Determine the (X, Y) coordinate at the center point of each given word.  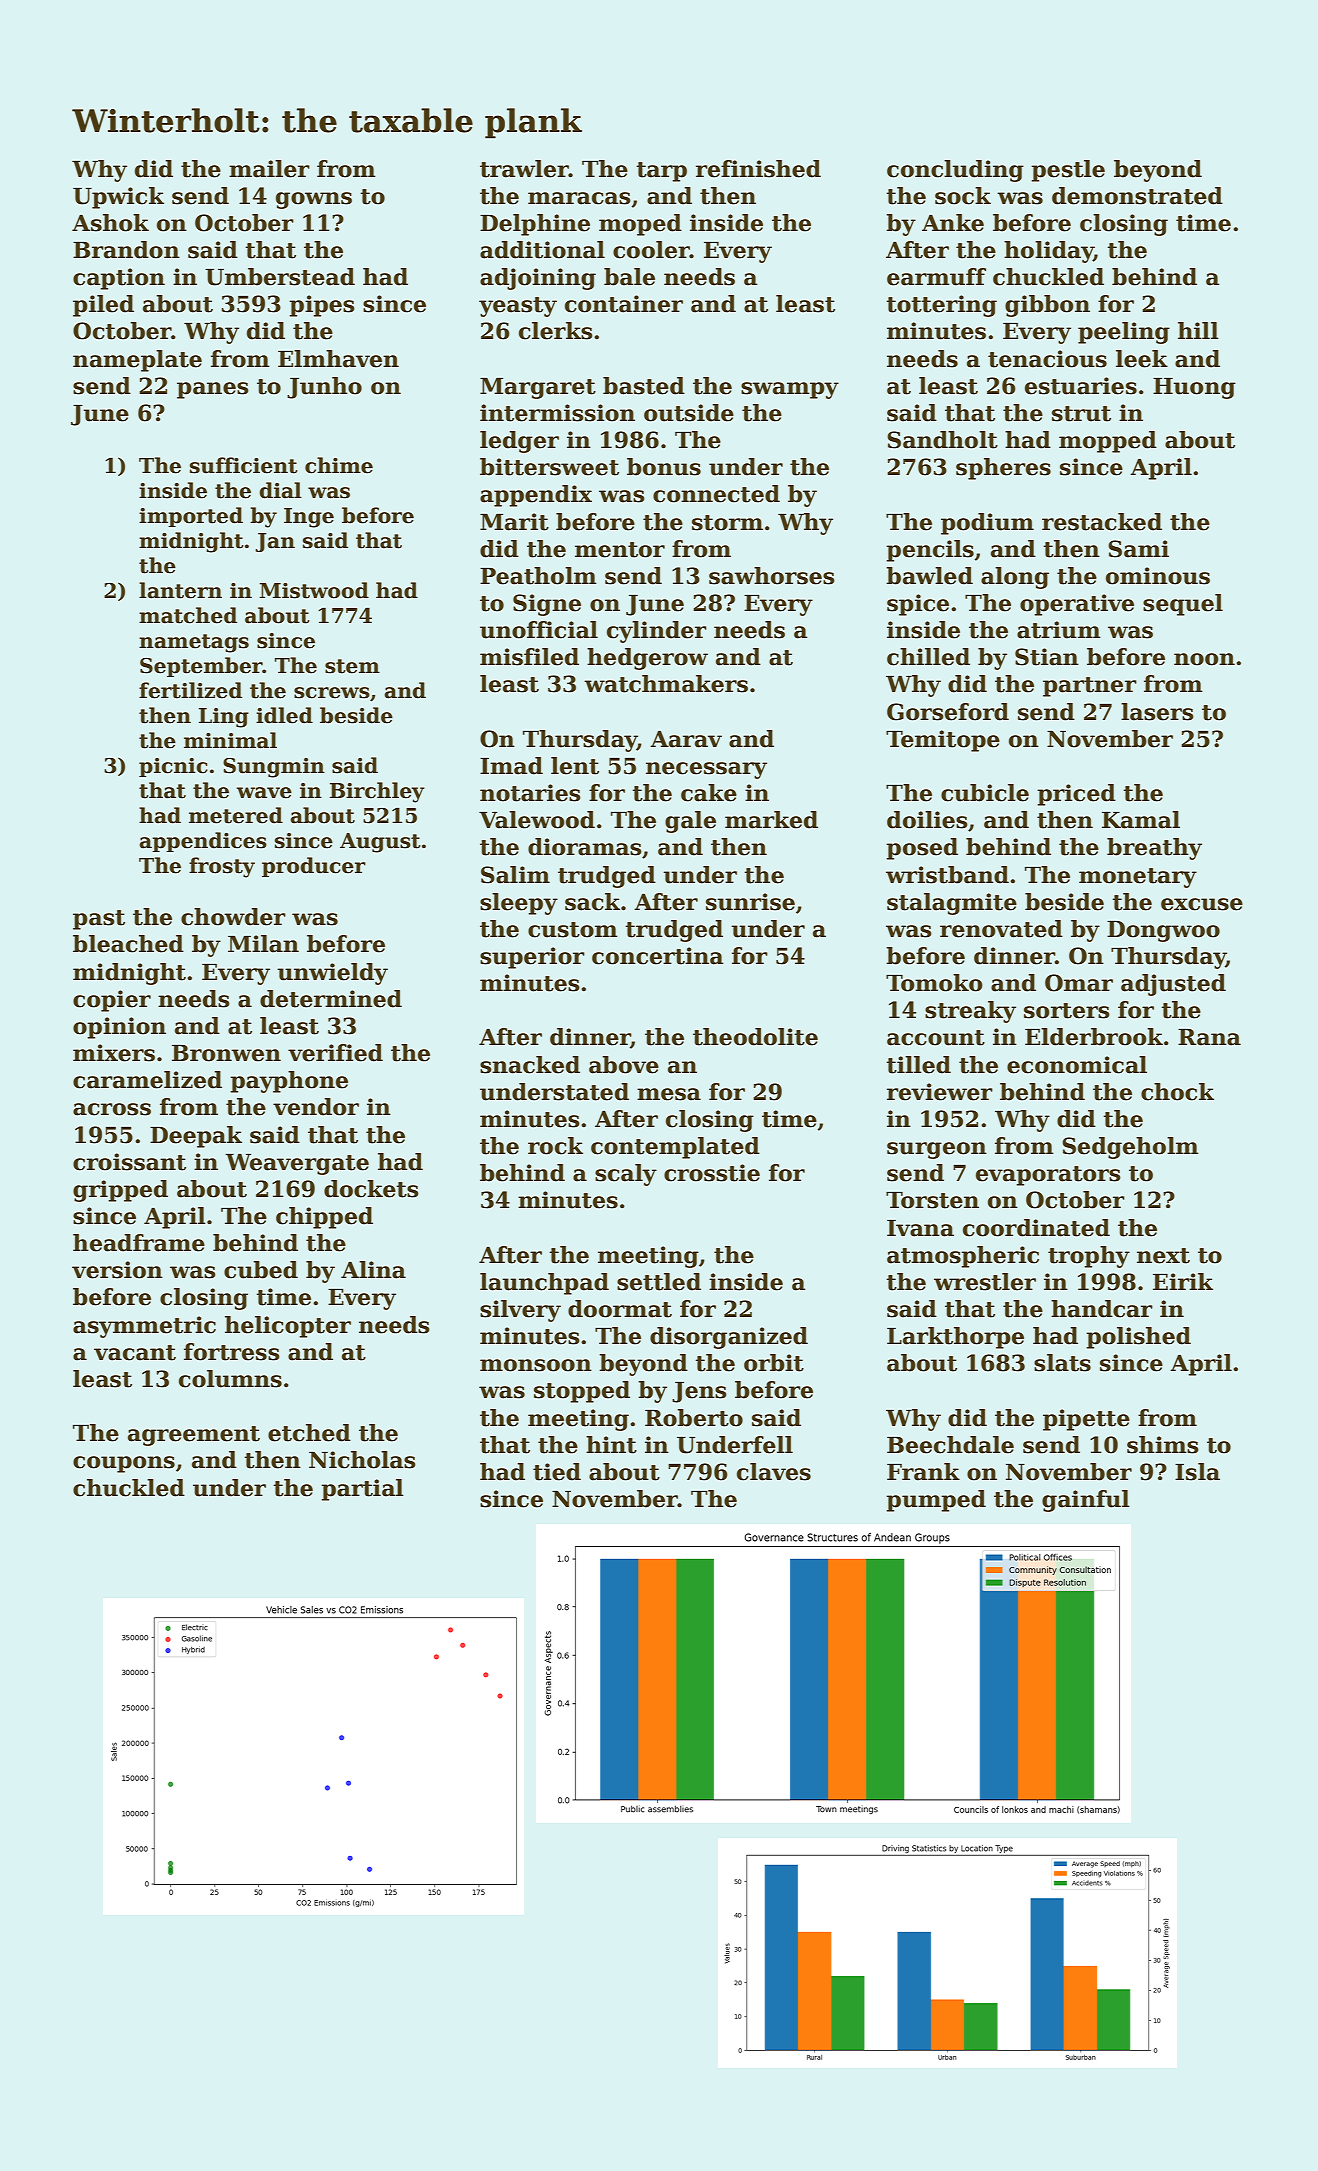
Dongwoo (1163, 931)
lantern (180, 590)
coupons (124, 1464)
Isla (1197, 1472)
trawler (524, 169)
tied (557, 1472)
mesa (669, 1094)
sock (963, 196)
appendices (203, 842)
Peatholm (538, 576)
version (117, 1270)
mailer (269, 169)
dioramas (585, 847)
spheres (1003, 469)
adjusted (1173, 985)
